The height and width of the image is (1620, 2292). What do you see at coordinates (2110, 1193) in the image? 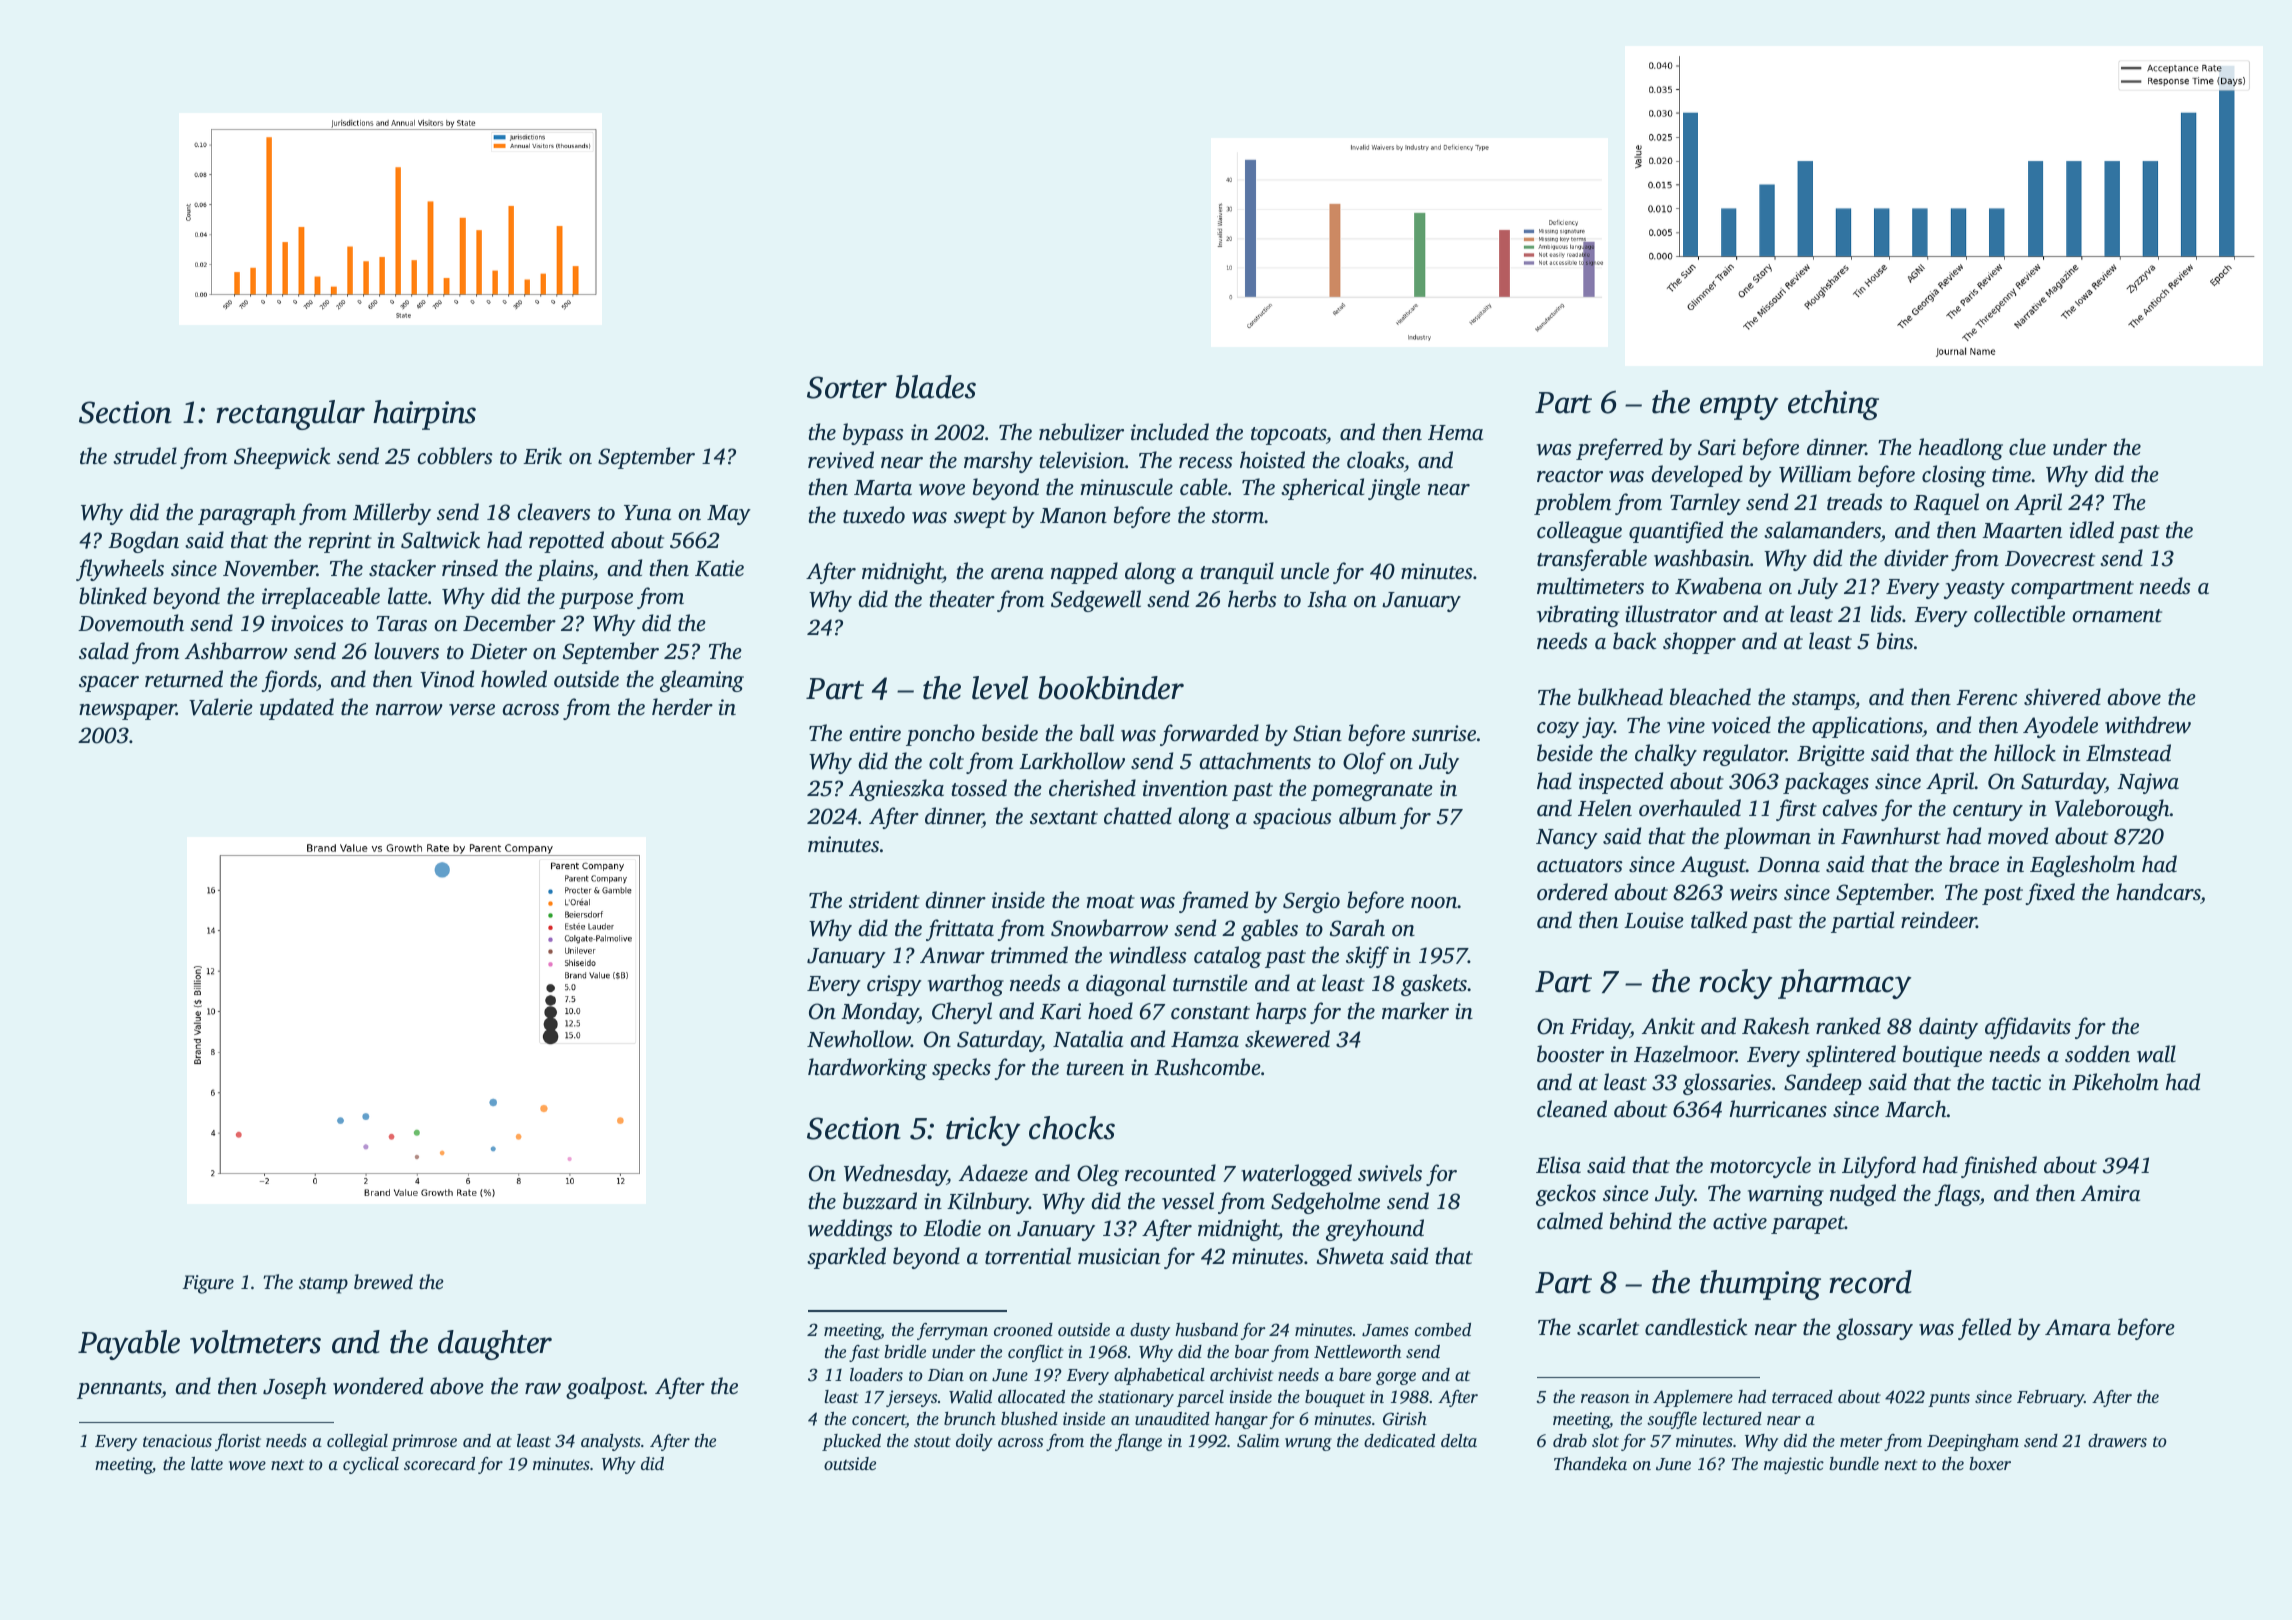
I see `Amira` at bounding box center [2110, 1193].
